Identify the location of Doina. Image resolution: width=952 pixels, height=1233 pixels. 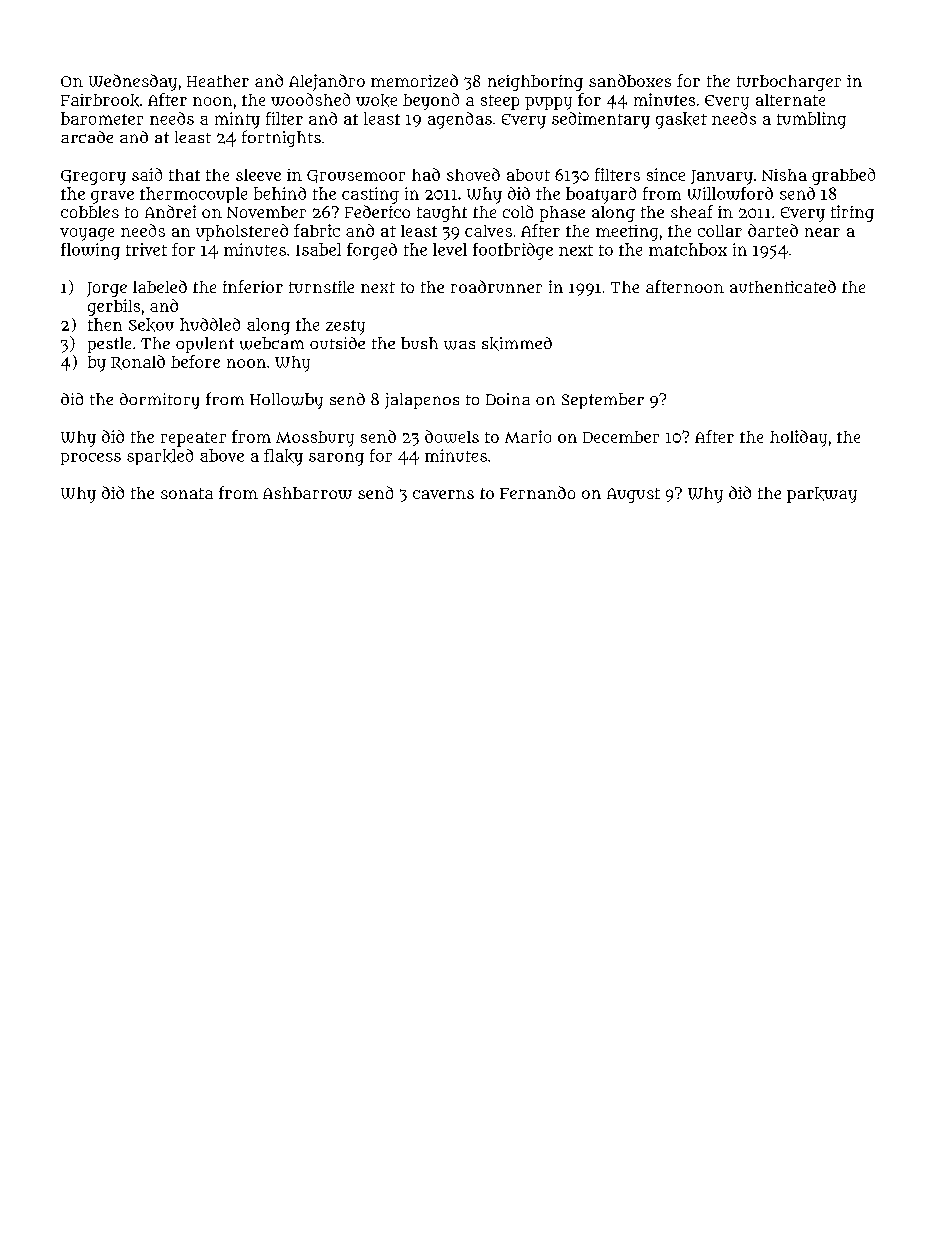
(508, 399).
